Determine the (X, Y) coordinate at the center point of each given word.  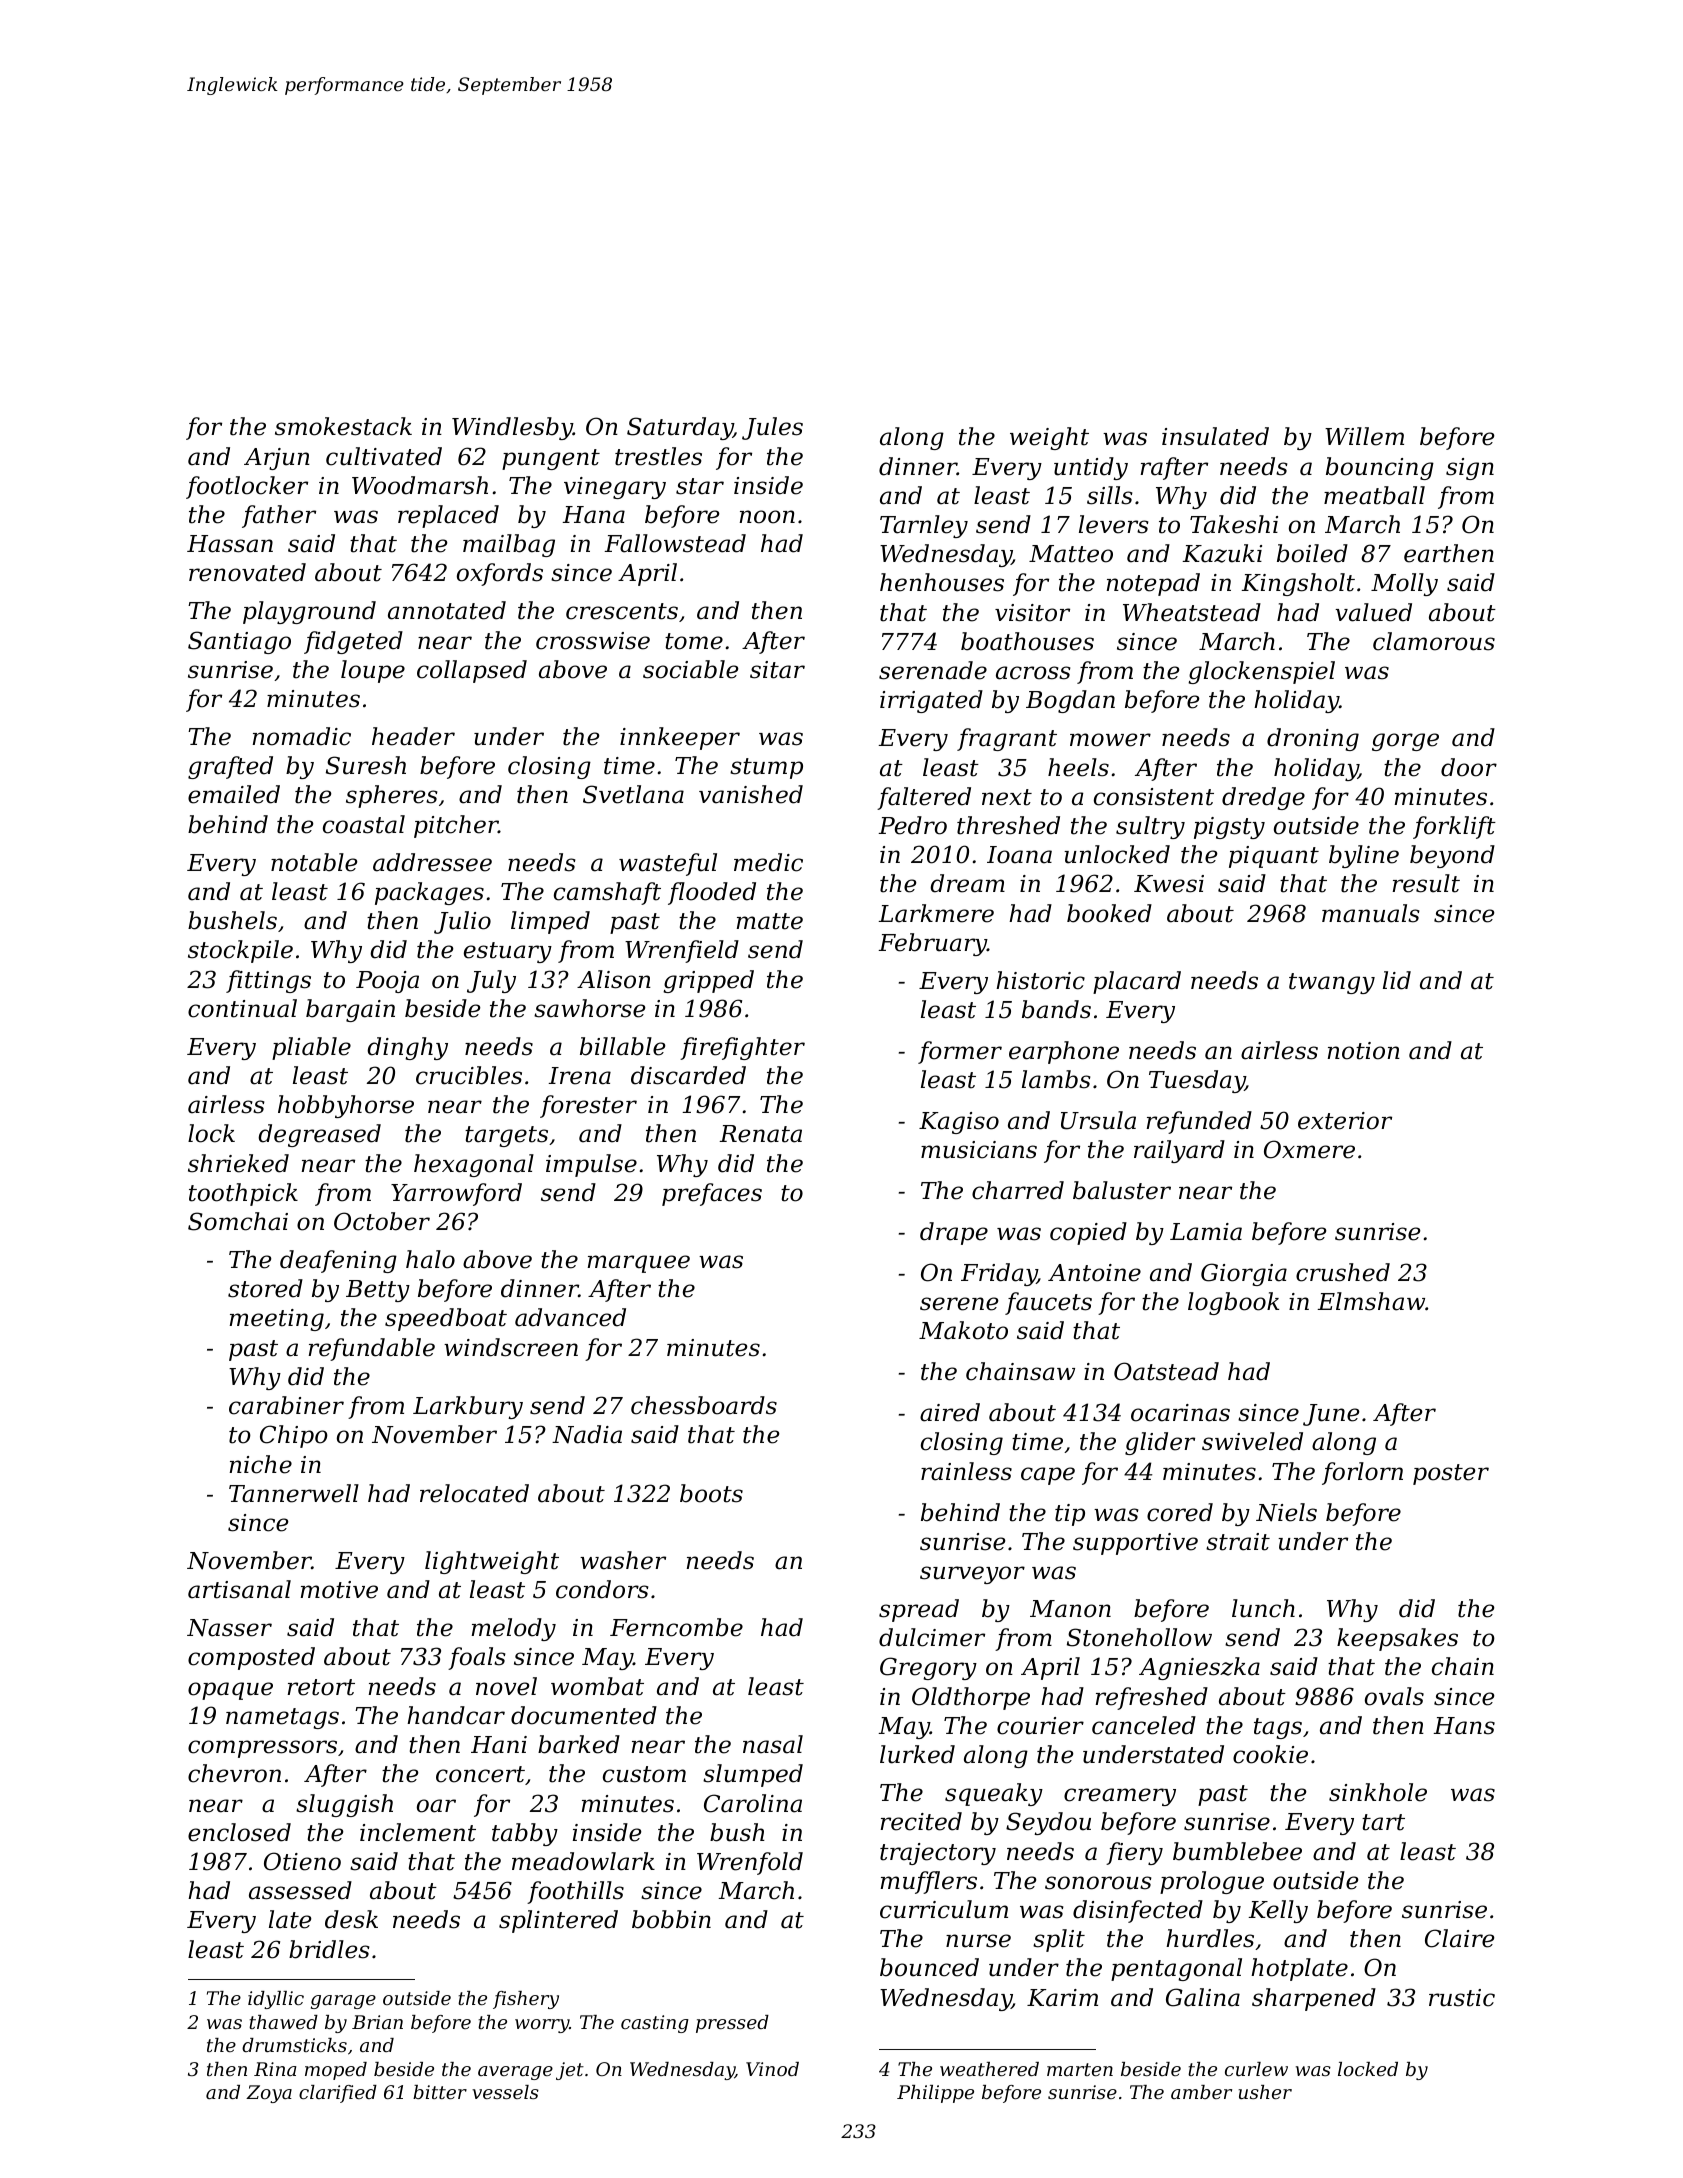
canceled (1144, 1725)
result (1426, 883)
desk (351, 1919)
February (932, 944)
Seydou (1048, 1823)
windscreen (511, 1347)
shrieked (238, 1163)
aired (950, 1412)
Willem (1364, 436)
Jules (772, 428)
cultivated (384, 456)
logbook (1233, 1303)
